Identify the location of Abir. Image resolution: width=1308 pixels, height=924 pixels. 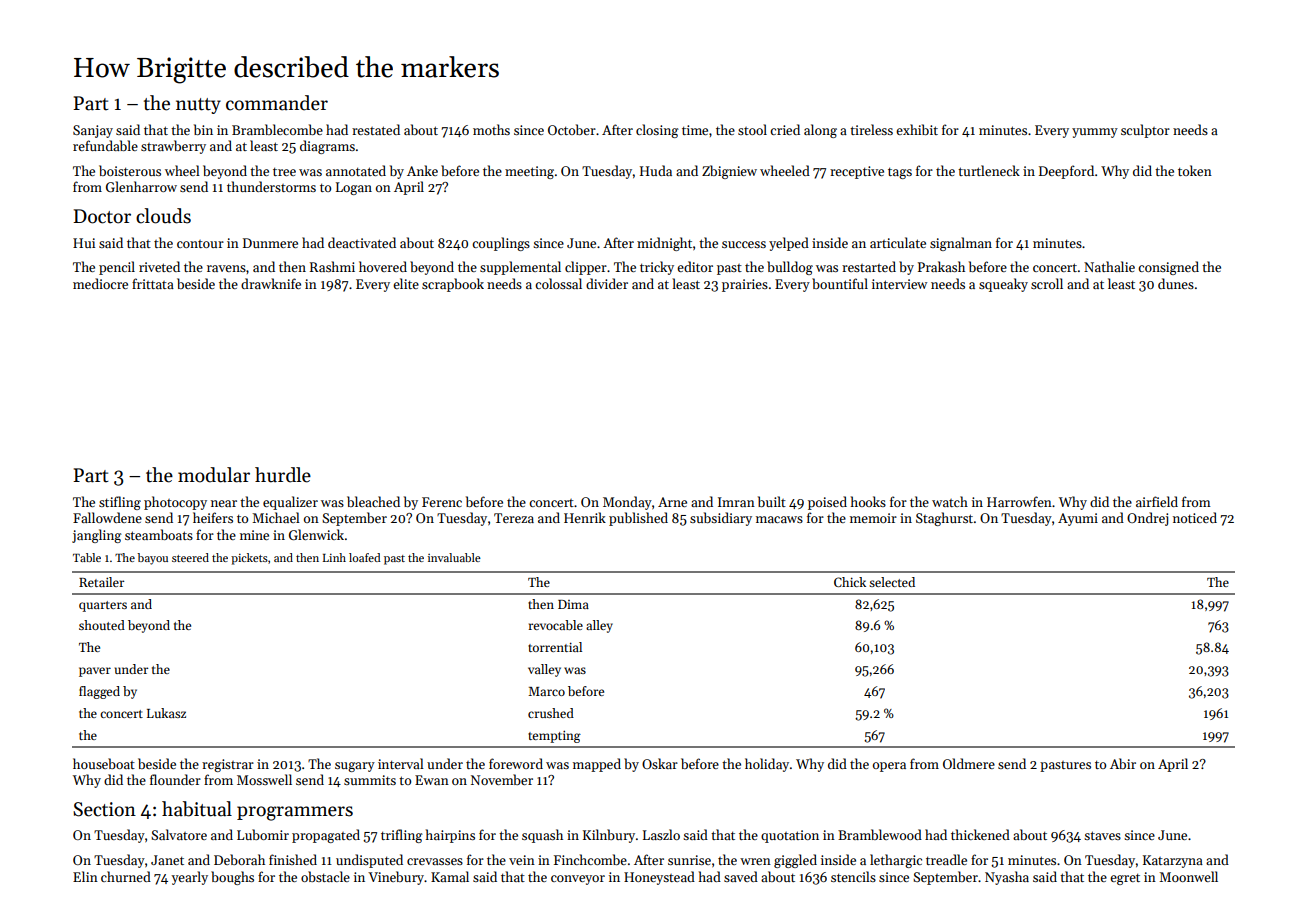
(1123, 763).
